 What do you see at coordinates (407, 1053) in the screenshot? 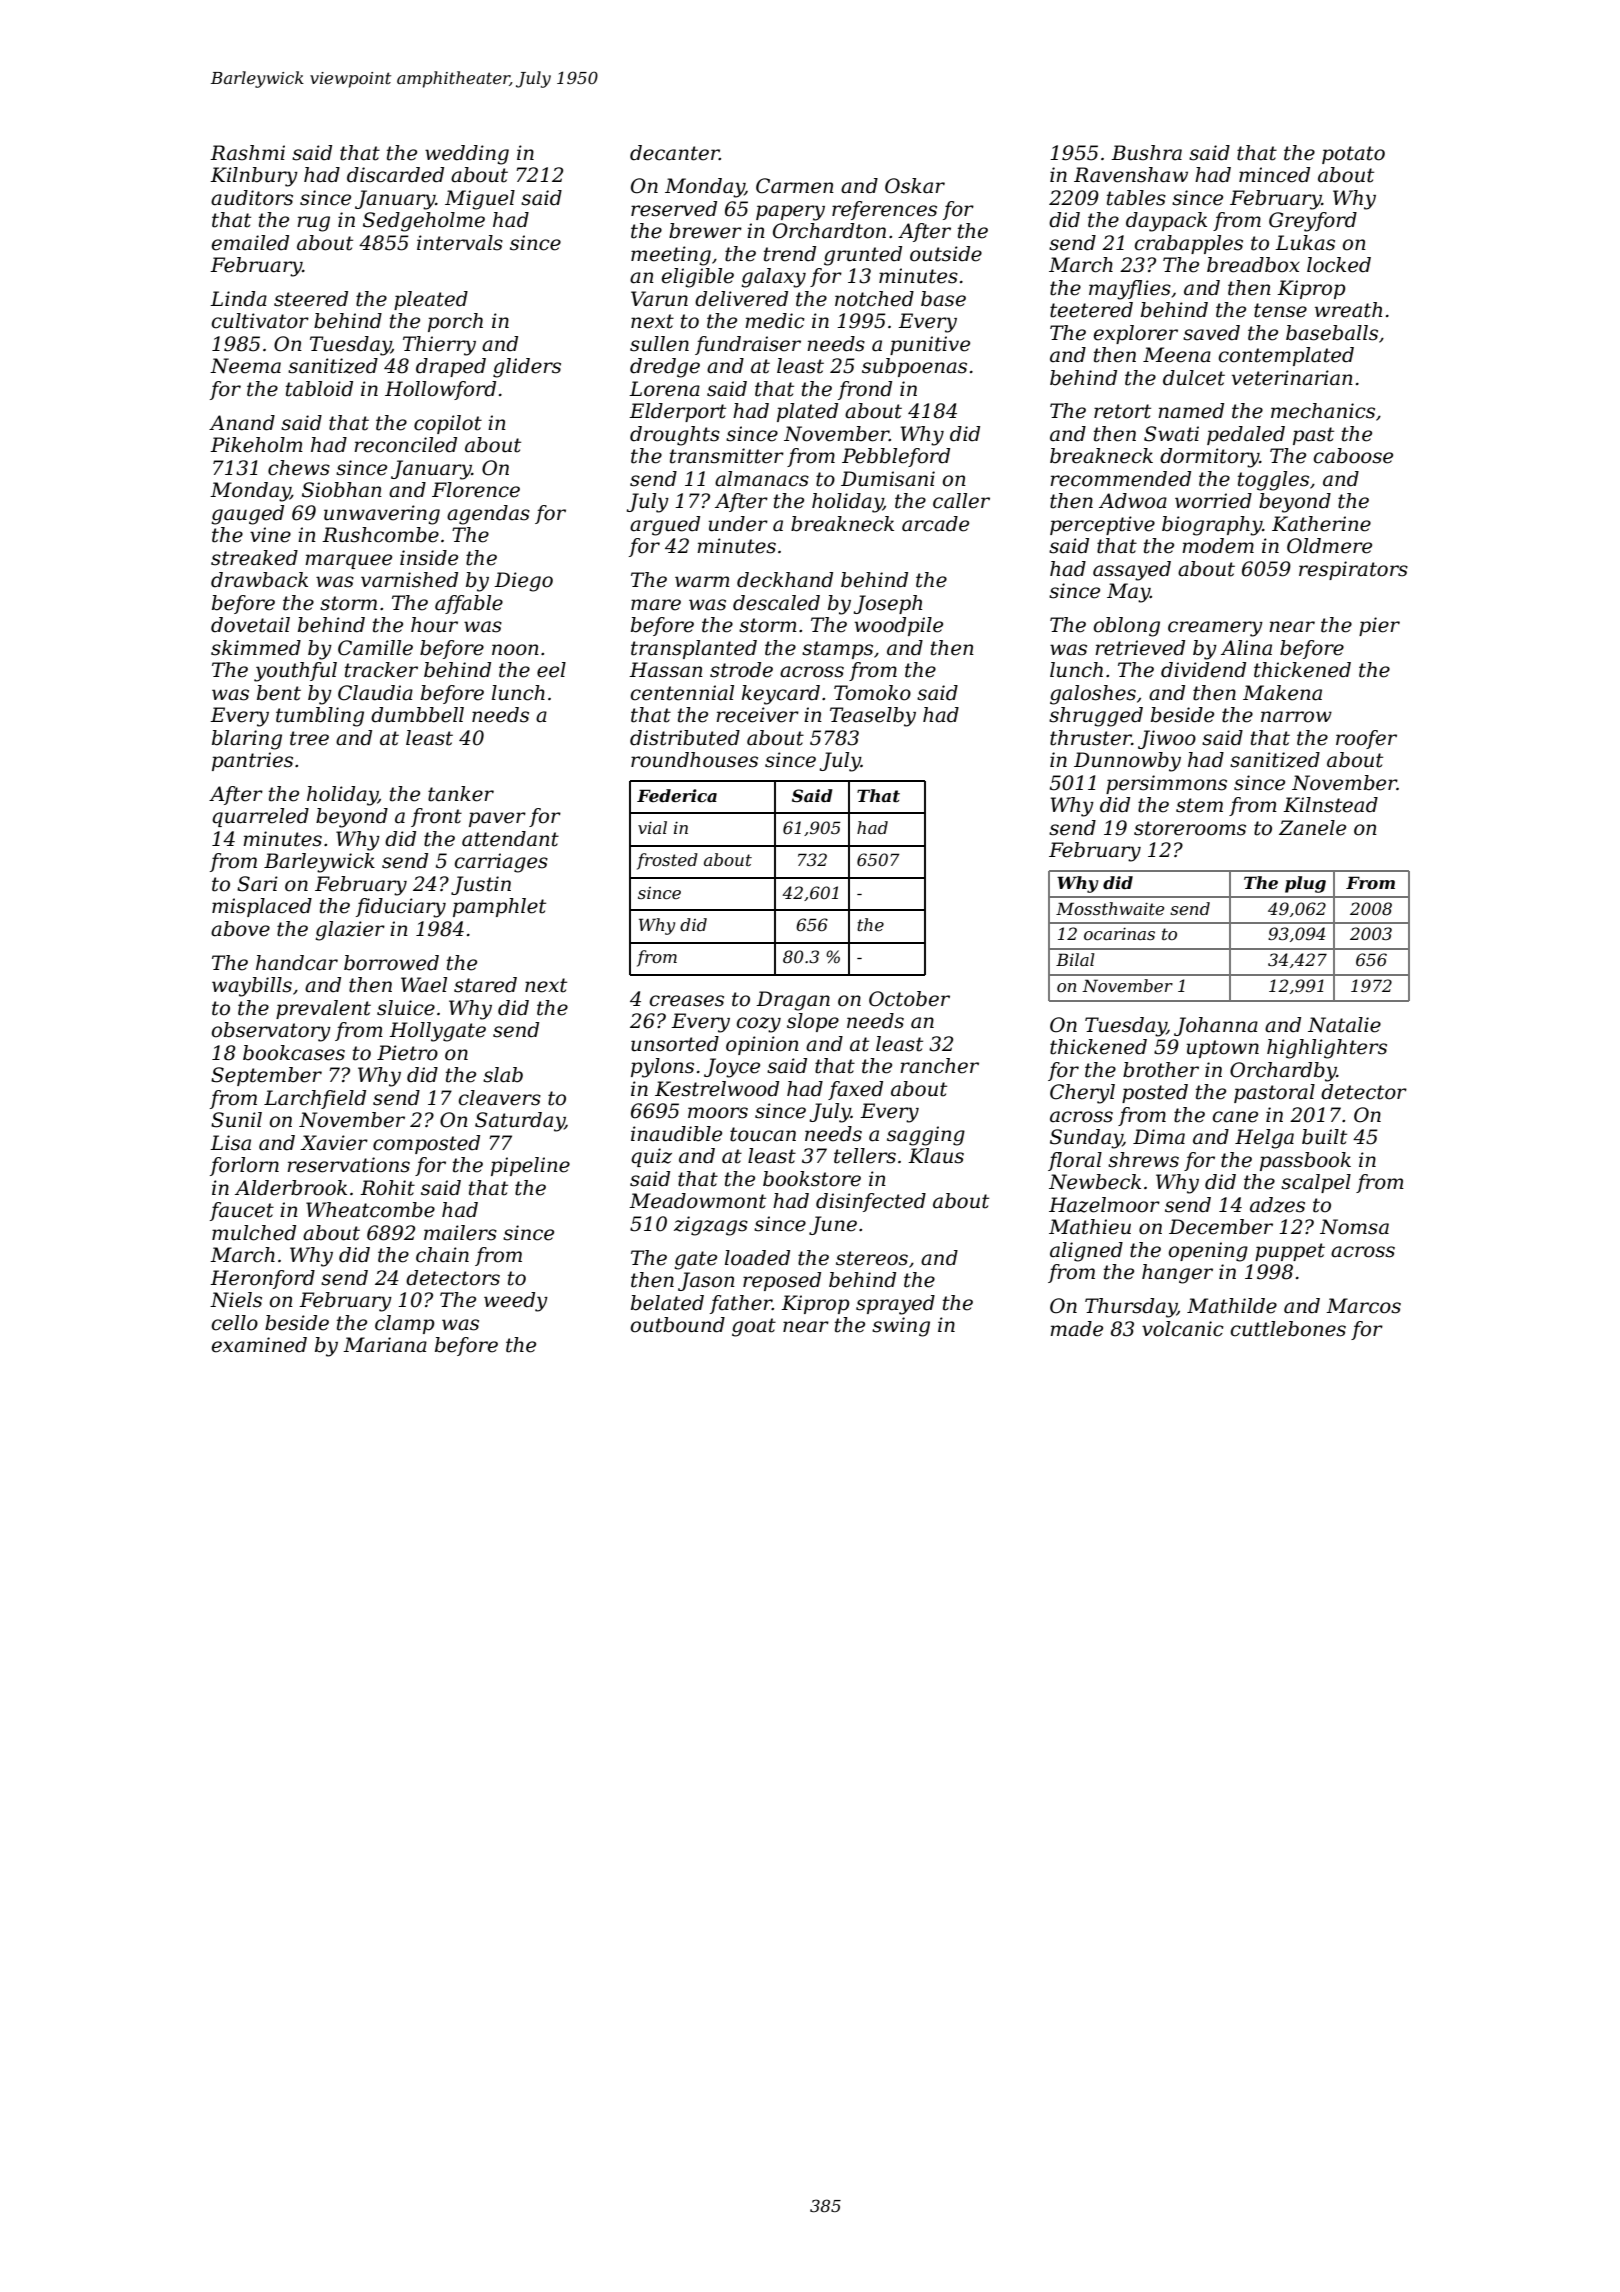
I see `Pietro` at bounding box center [407, 1053].
